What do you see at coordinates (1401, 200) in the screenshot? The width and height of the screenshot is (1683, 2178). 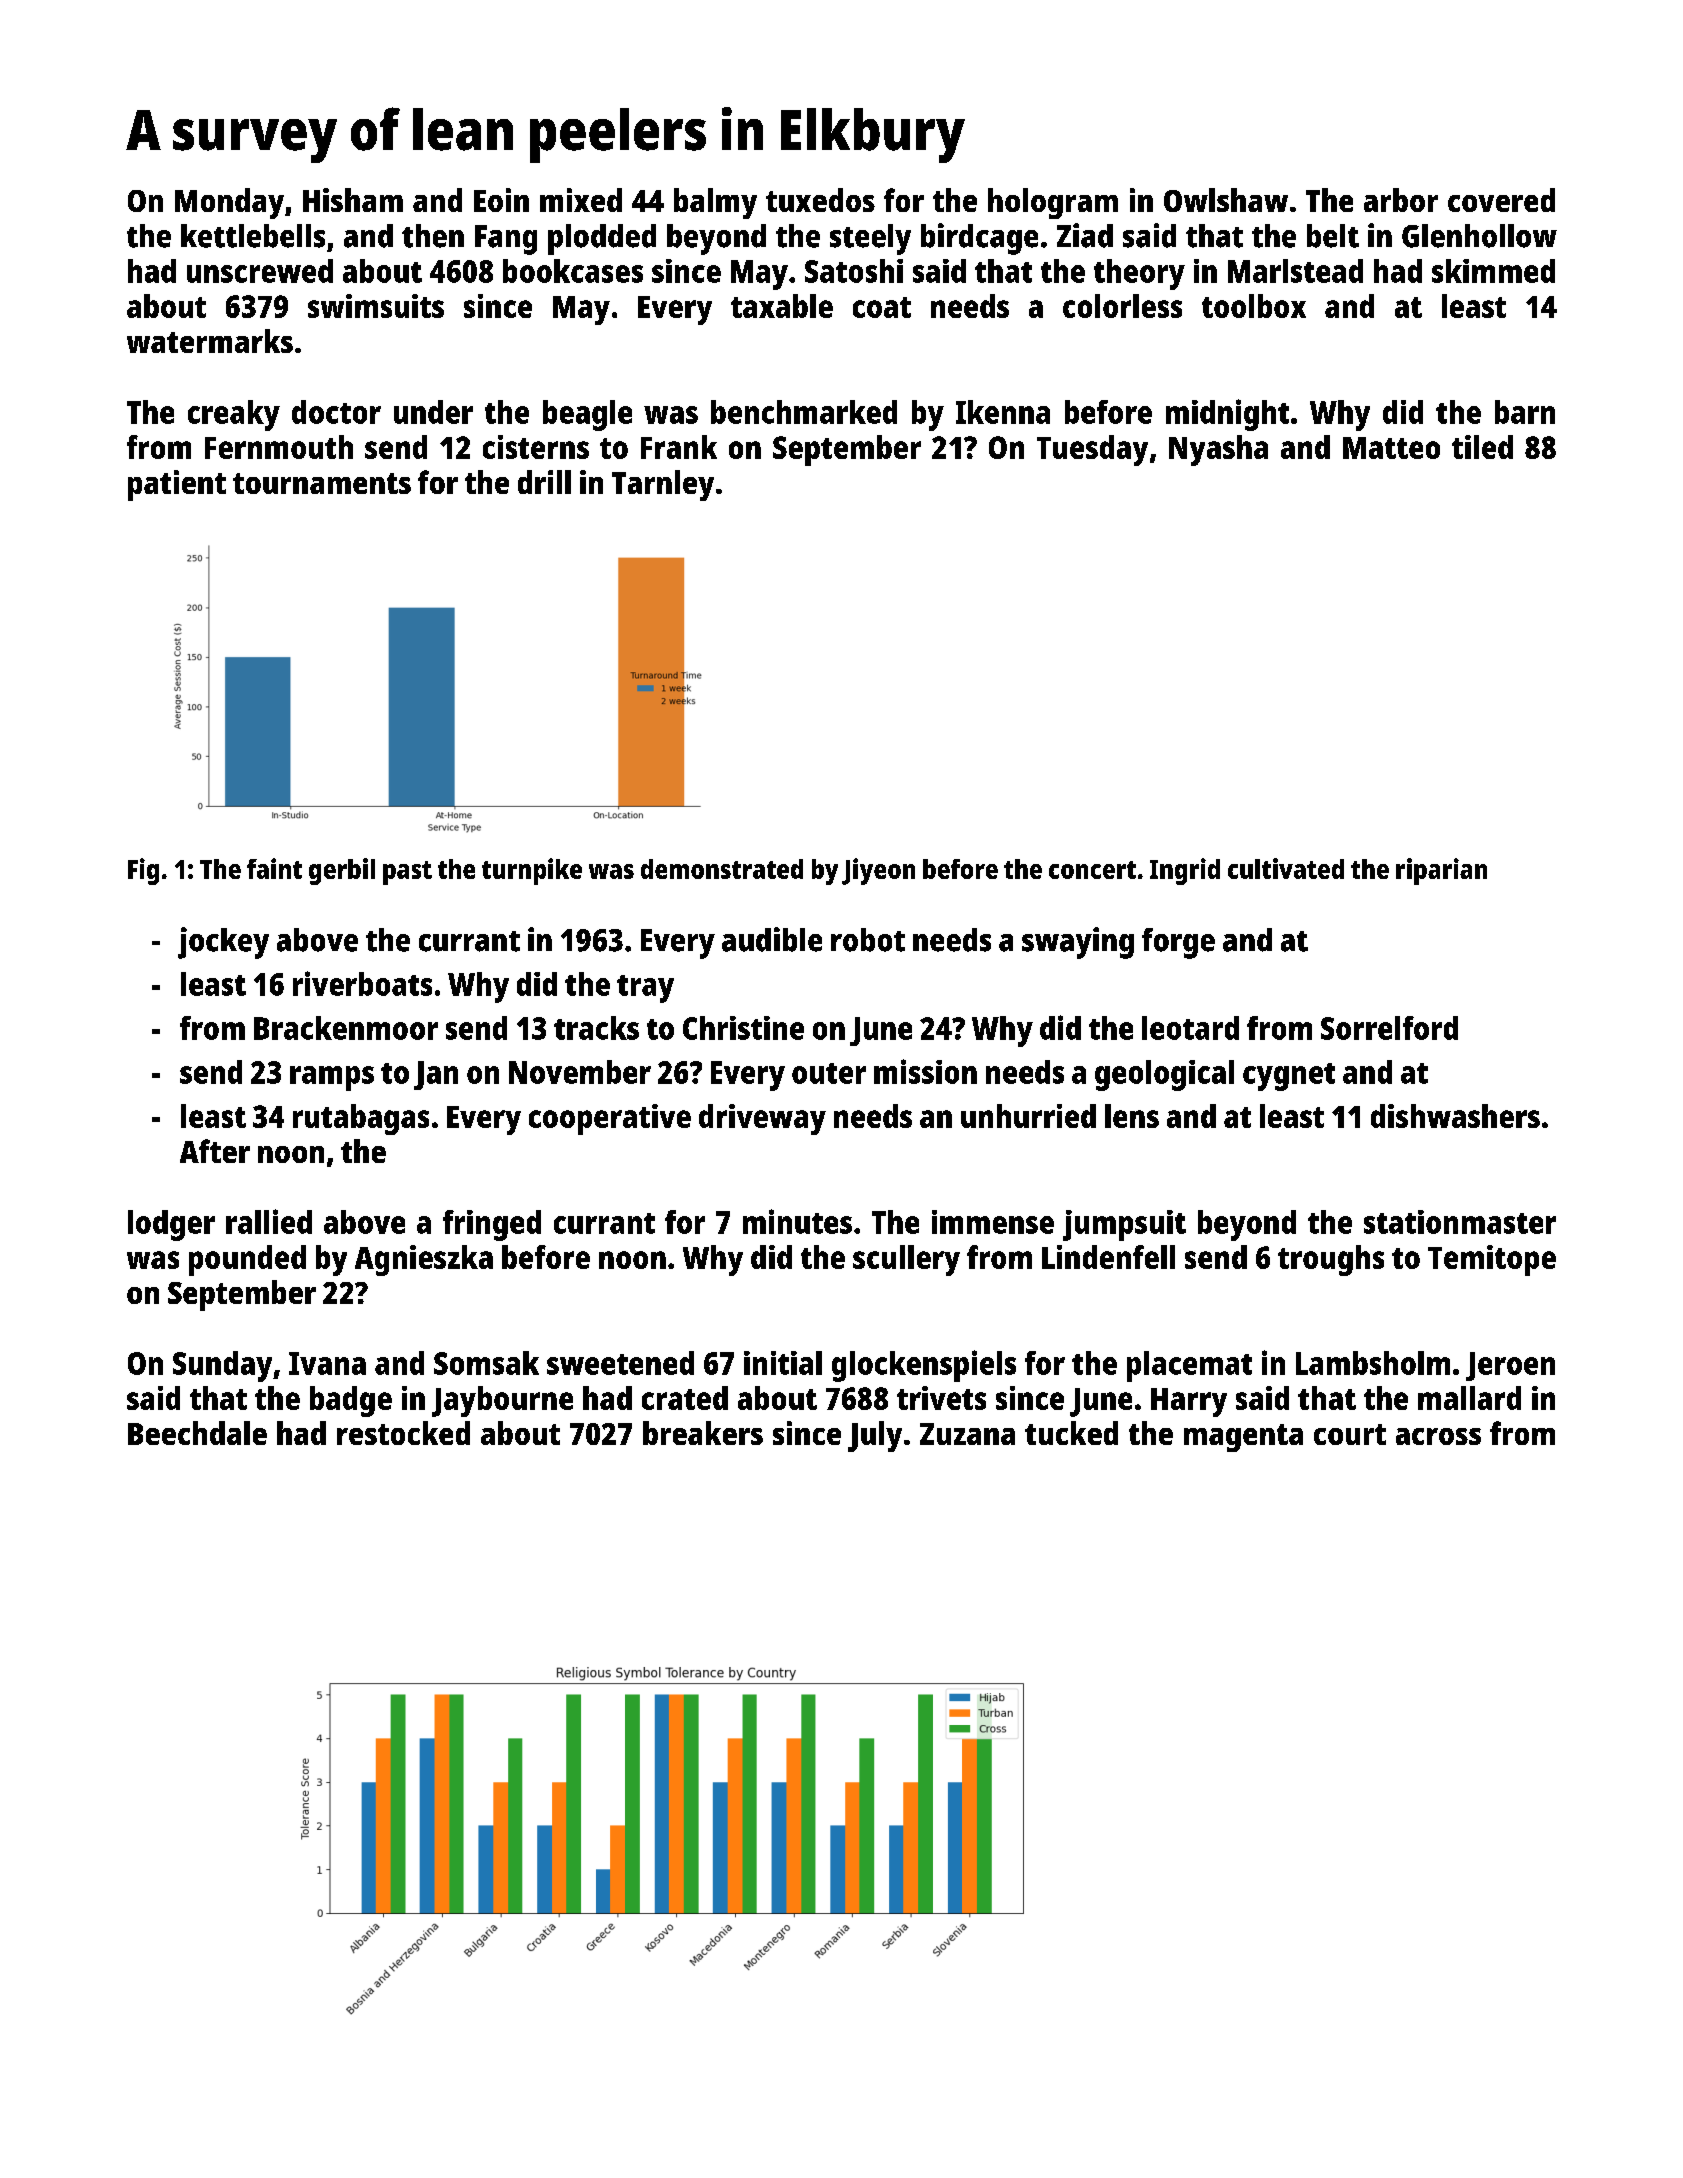 I see `arbor` at bounding box center [1401, 200].
